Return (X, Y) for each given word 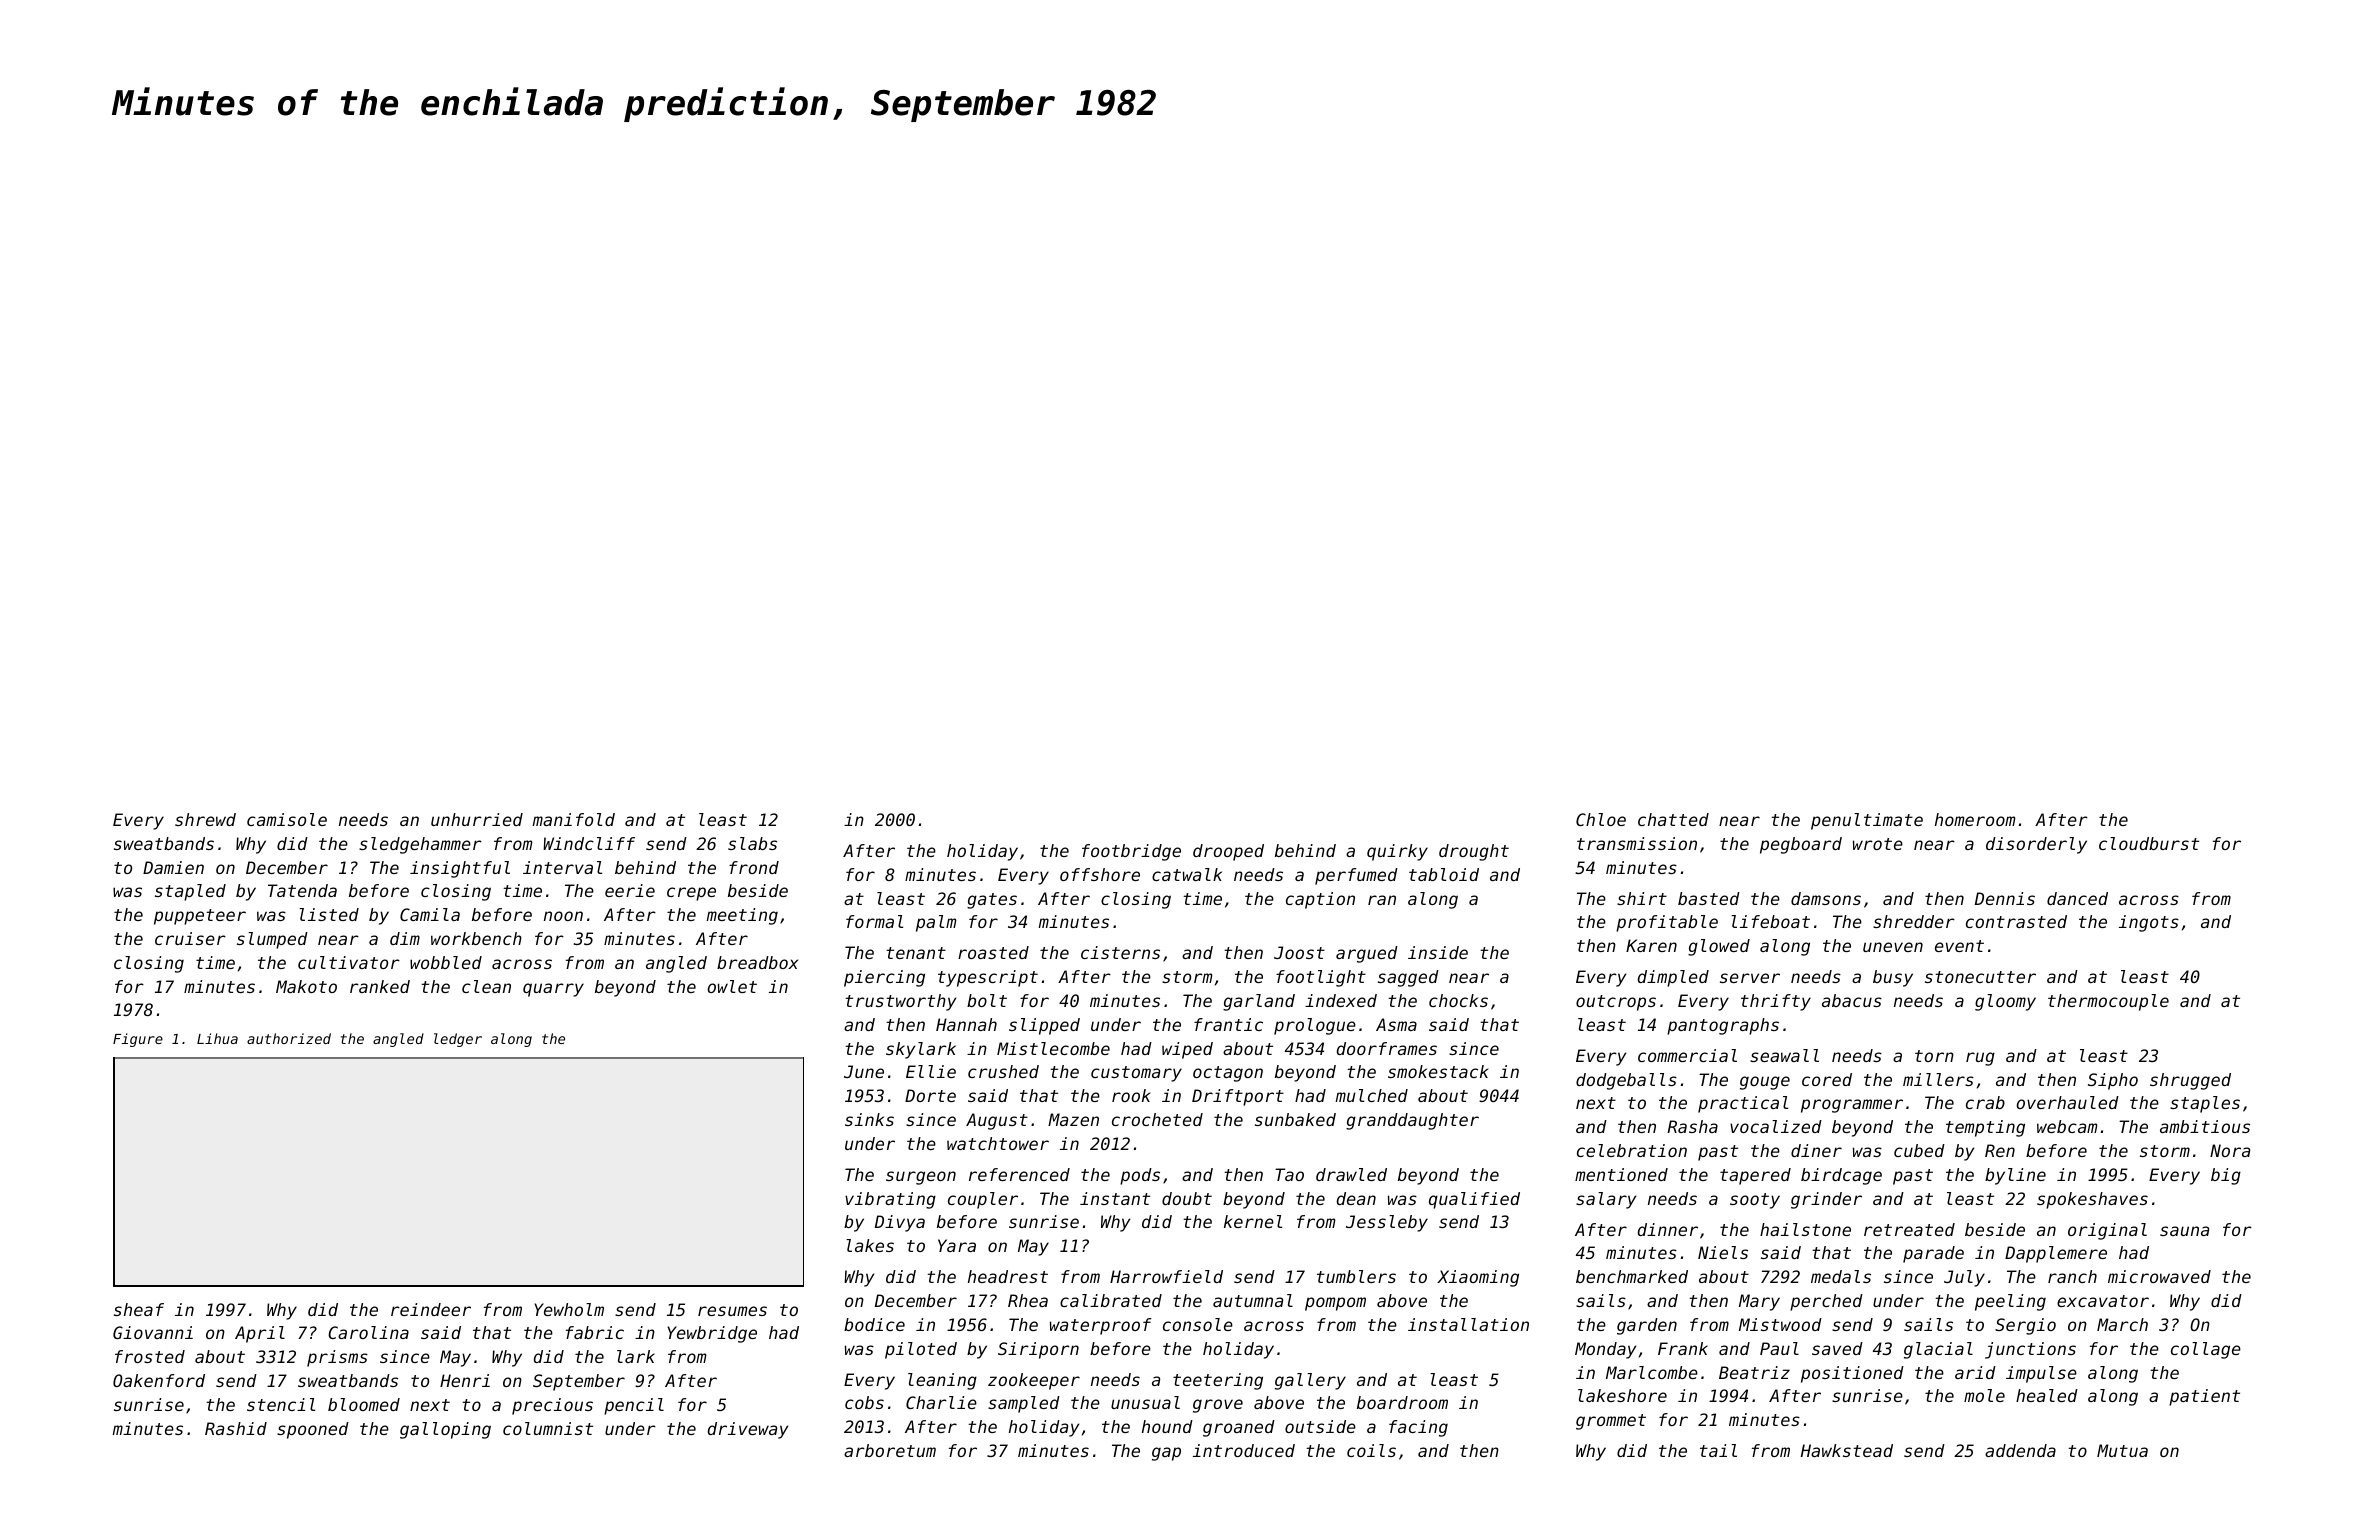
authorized (289, 1038)
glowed (1719, 947)
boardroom (1402, 1402)
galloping (445, 1430)
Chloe (1601, 819)
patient (2204, 1397)
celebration (1632, 1150)
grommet (1611, 1422)
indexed (1341, 1000)
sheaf (139, 1309)
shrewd (205, 819)
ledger (458, 1040)
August (997, 1121)
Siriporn (1038, 1350)
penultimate (1867, 821)
